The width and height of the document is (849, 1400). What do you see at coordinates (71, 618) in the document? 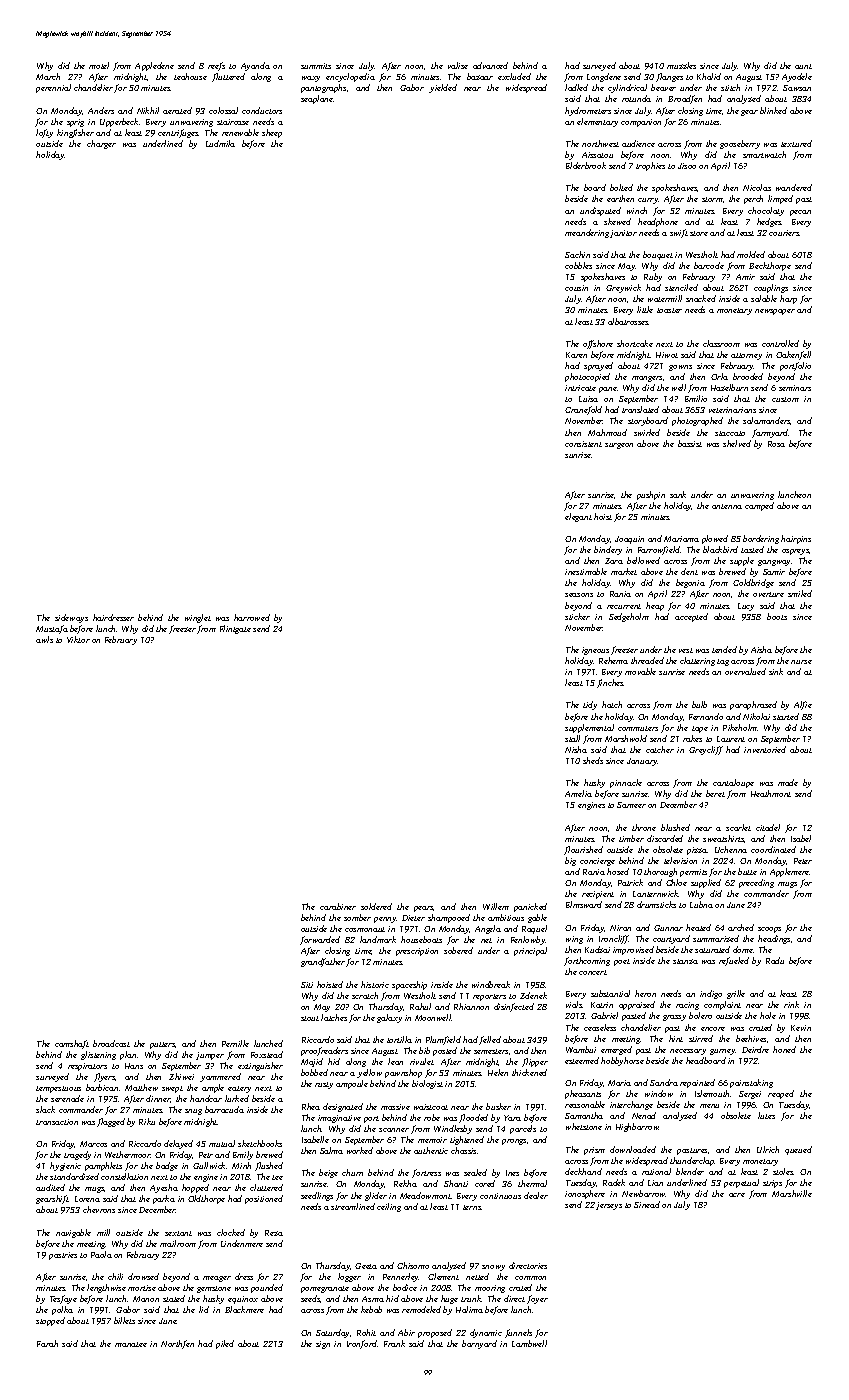
I see `sideways` at bounding box center [71, 618].
